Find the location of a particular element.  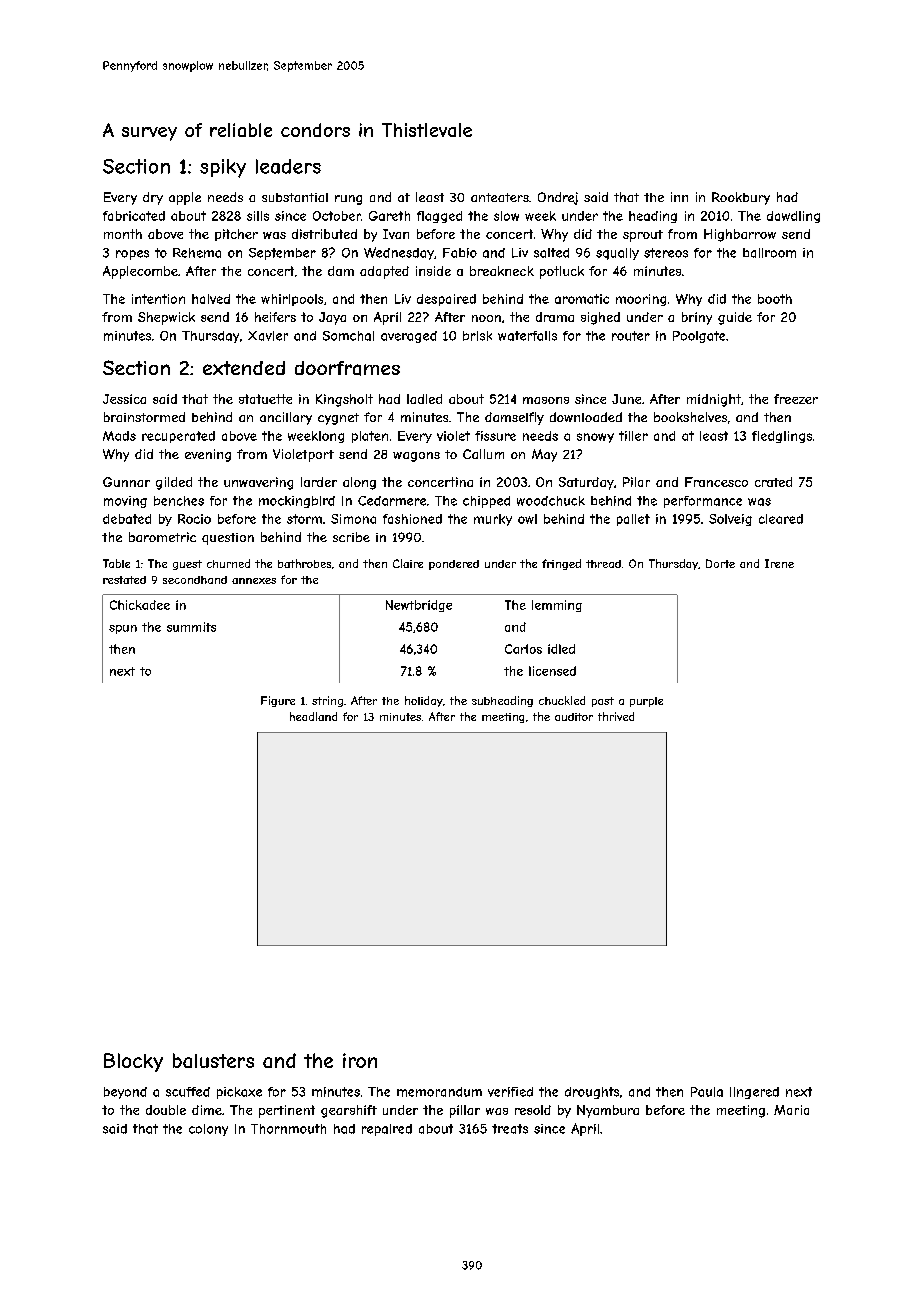

recuperated is located at coordinates (178, 437).
